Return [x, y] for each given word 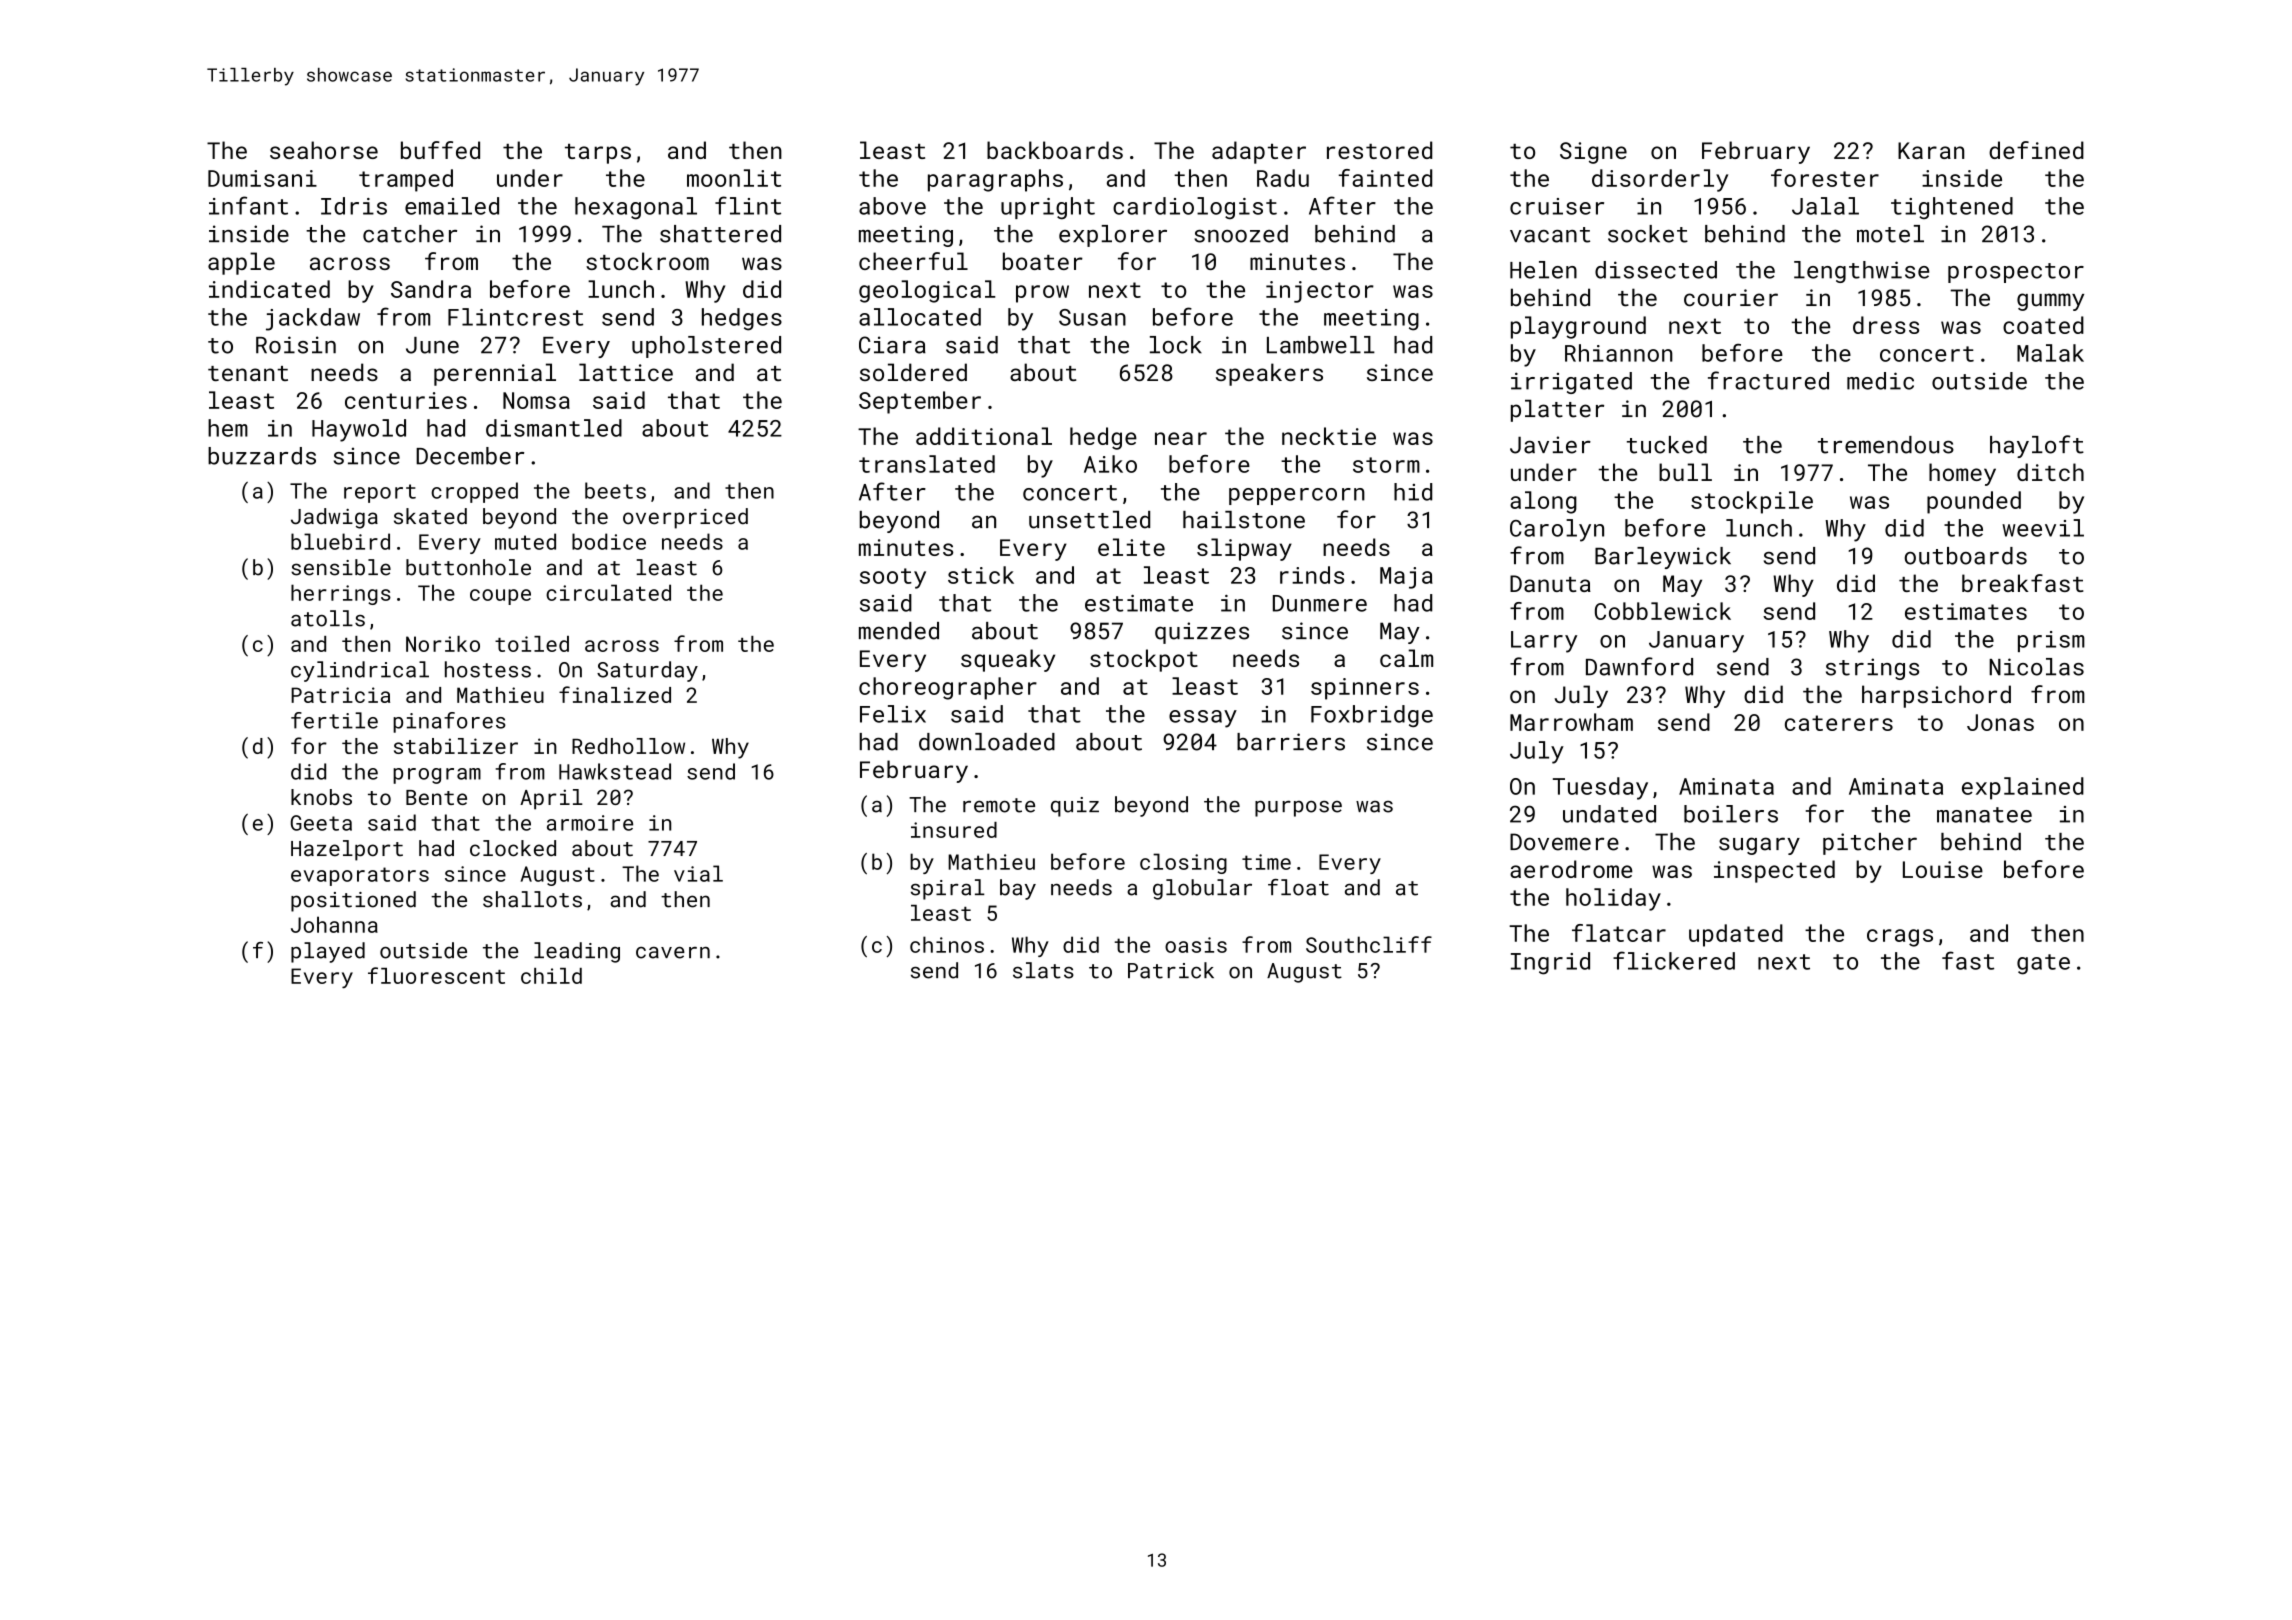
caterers [1839, 723]
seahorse [324, 150]
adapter [1259, 152]
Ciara [892, 345]
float [1298, 887]
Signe [1593, 153]
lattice [626, 372]
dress [1886, 325]
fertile [334, 720]
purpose [1298, 808]
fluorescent [436, 975]
